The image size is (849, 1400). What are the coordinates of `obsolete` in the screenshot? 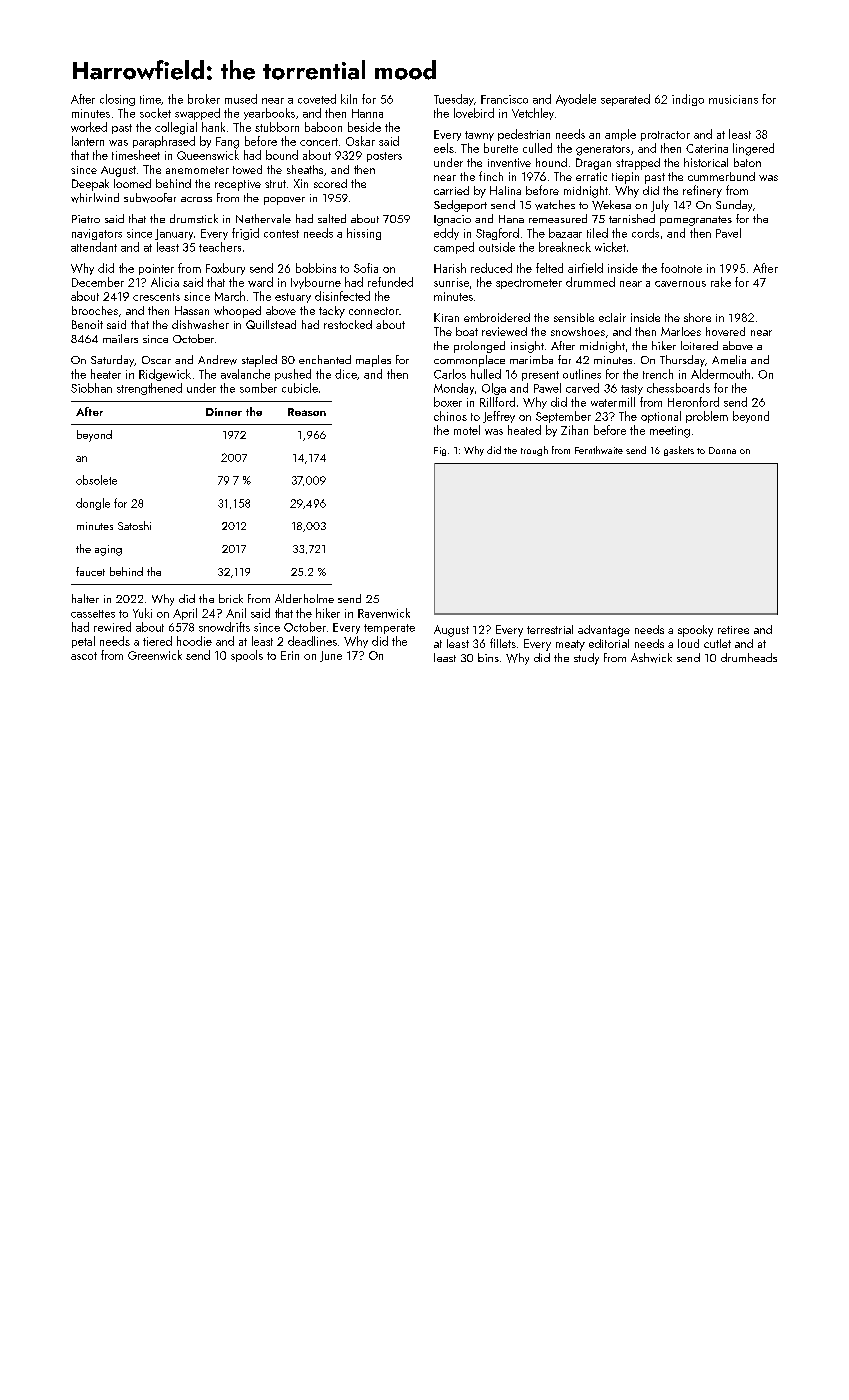 It's located at (96, 480).
